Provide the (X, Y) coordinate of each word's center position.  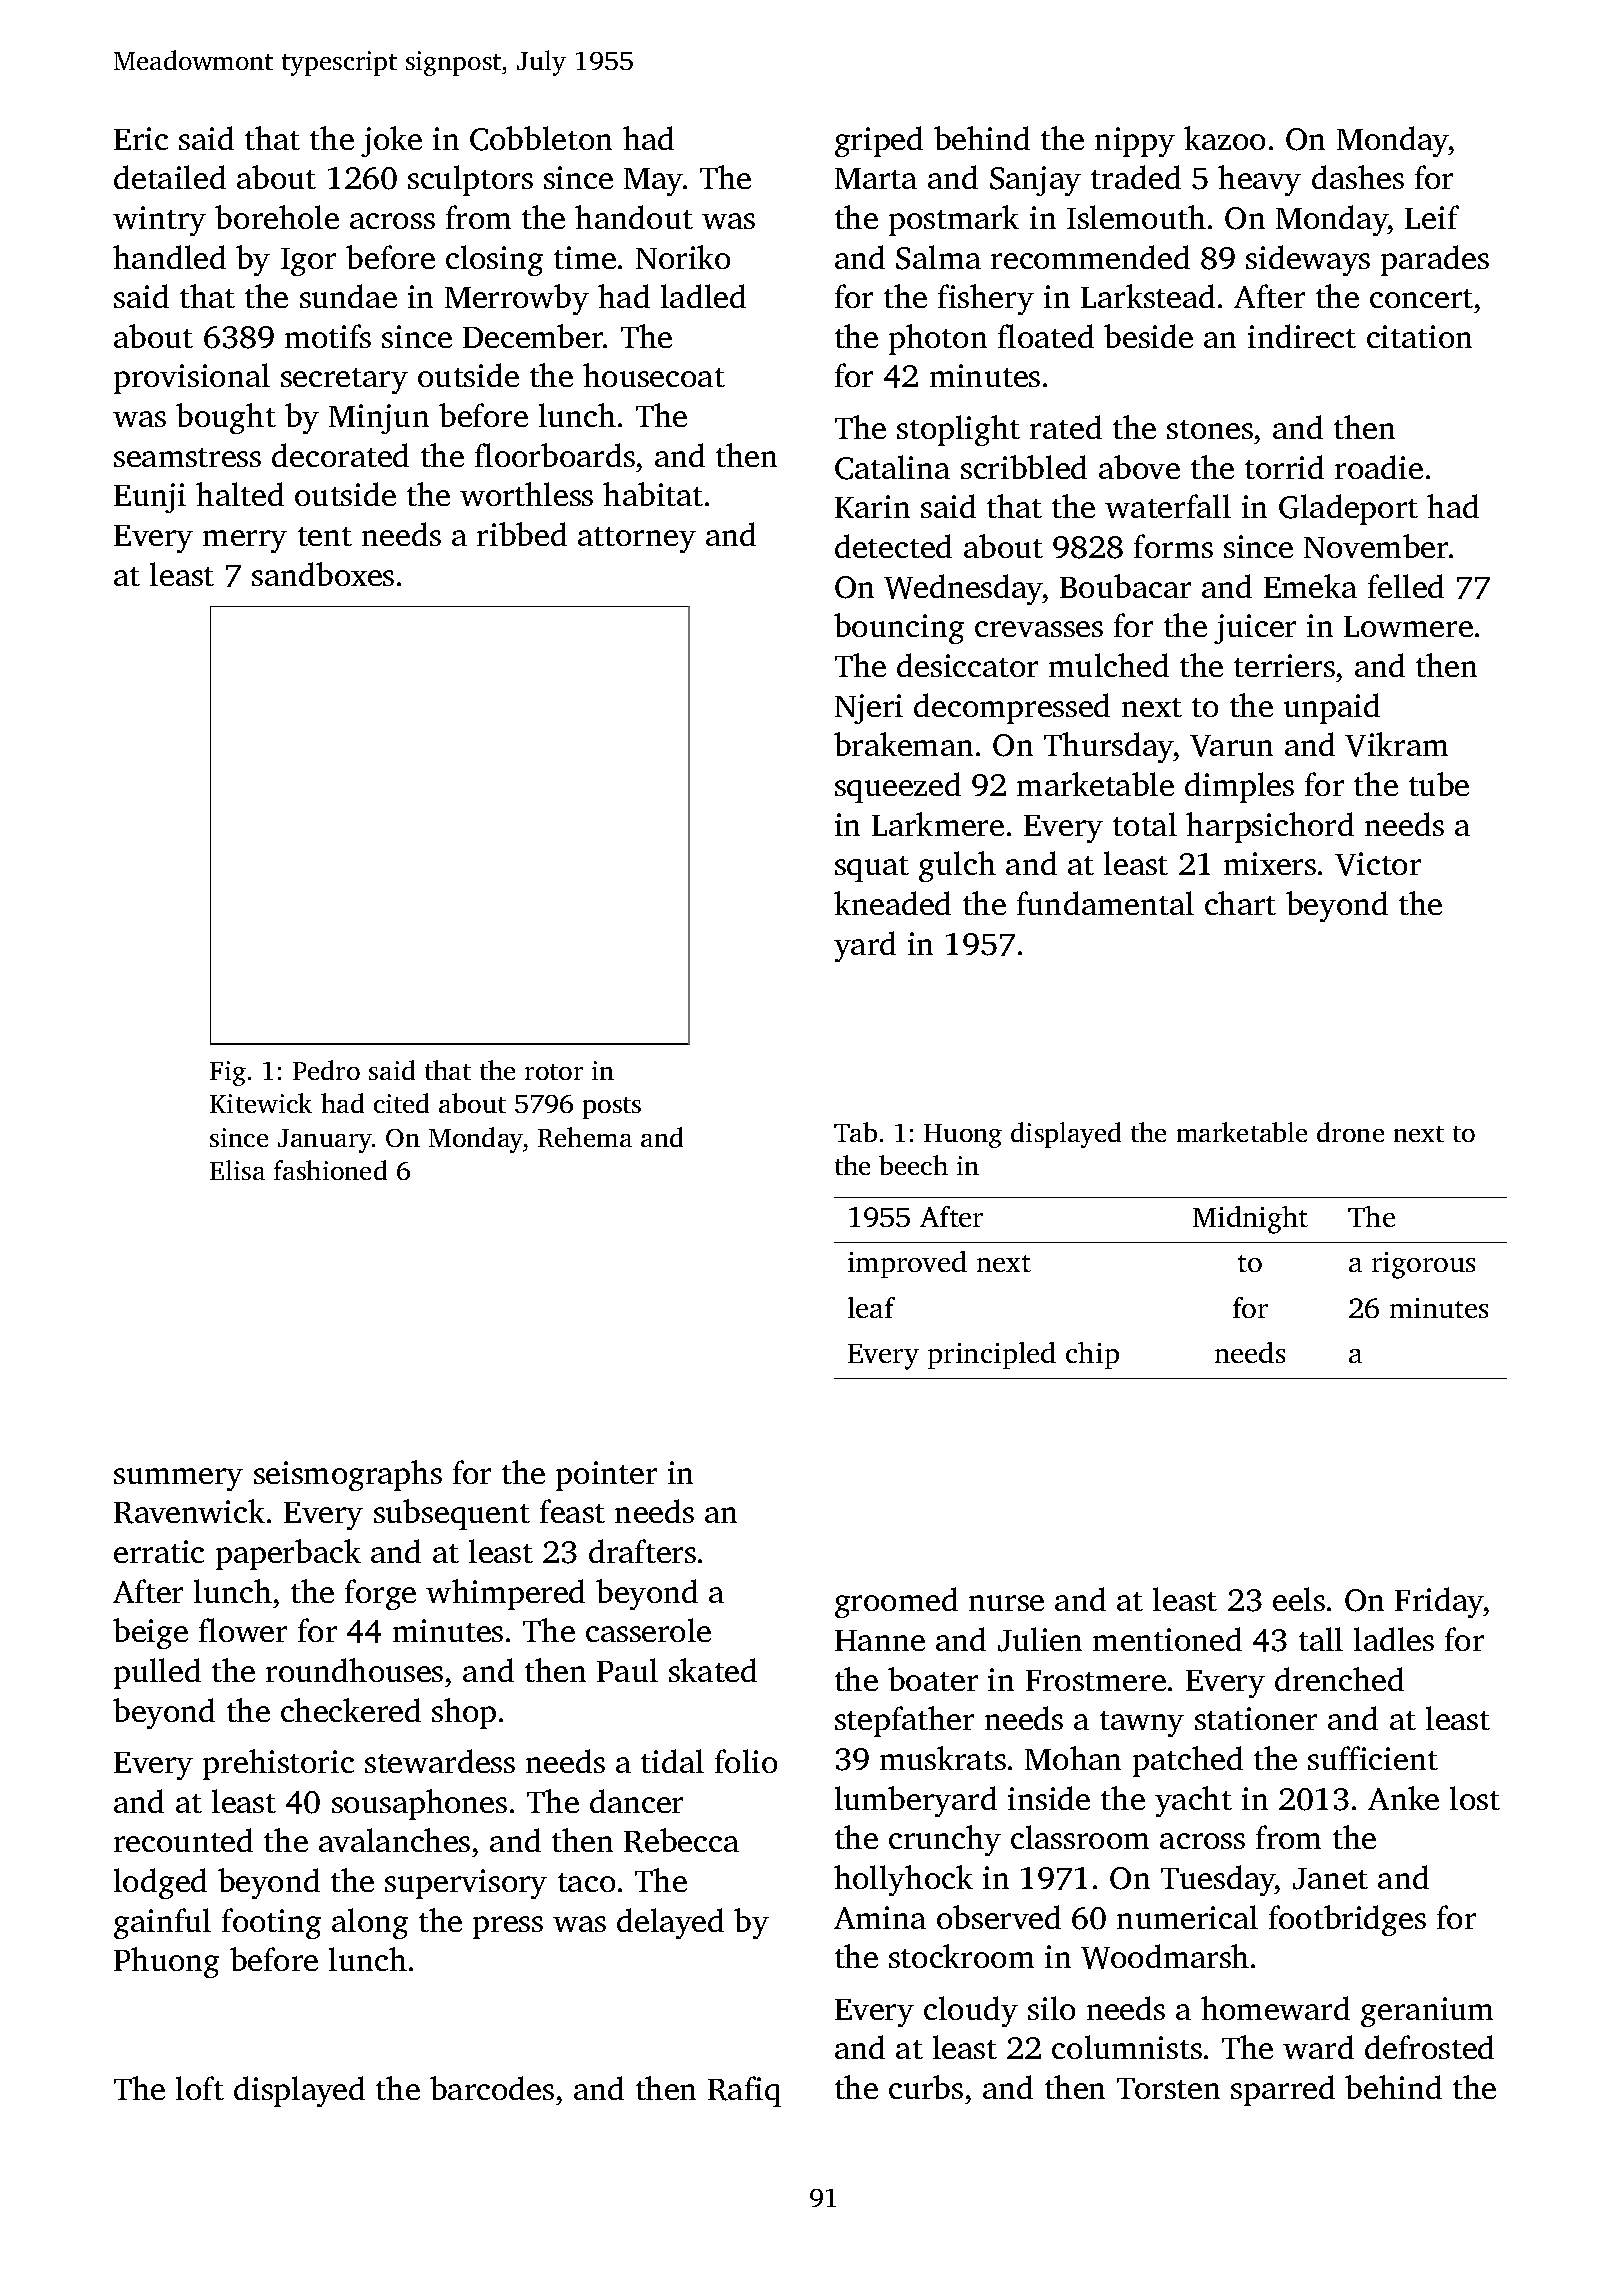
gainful (162, 1923)
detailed (170, 177)
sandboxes (323, 574)
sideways (1308, 260)
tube (1439, 784)
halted (240, 494)
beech (913, 1165)
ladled (703, 296)
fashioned (330, 1170)
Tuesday (1218, 1880)
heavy (1259, 180)
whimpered (505, 1594)
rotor (554, 1072)
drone (1350, 1132)
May (653, 182)
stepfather (904, 1721)
